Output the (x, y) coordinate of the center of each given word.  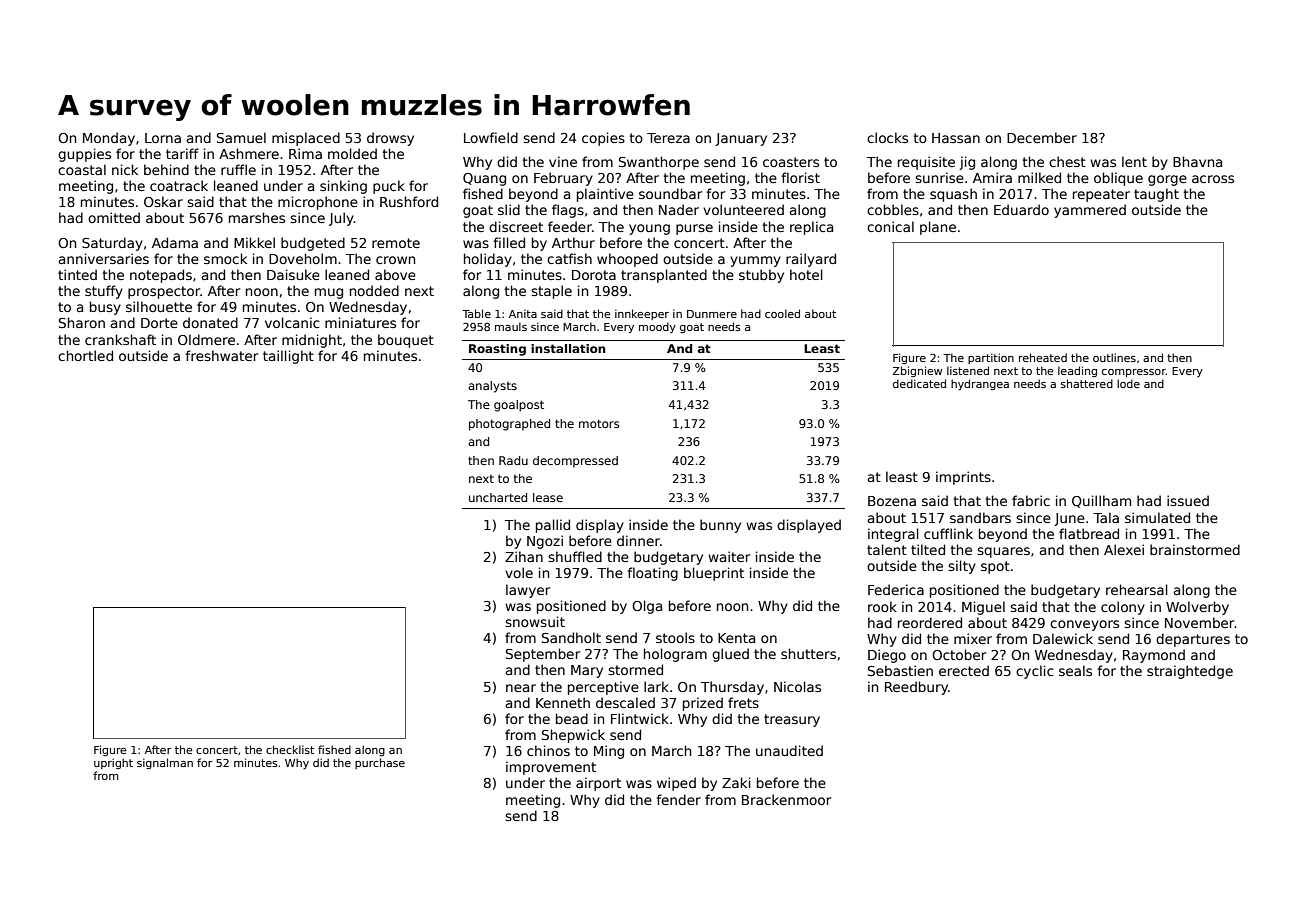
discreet (516, 226)
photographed (509, 425)
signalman (165, 763)
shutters (808, 653)
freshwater (221, 355)
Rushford (409, 201)
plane (938, 228)
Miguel (983, 608)
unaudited (789, 750)
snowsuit (535, 621)
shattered (1087, 383)
